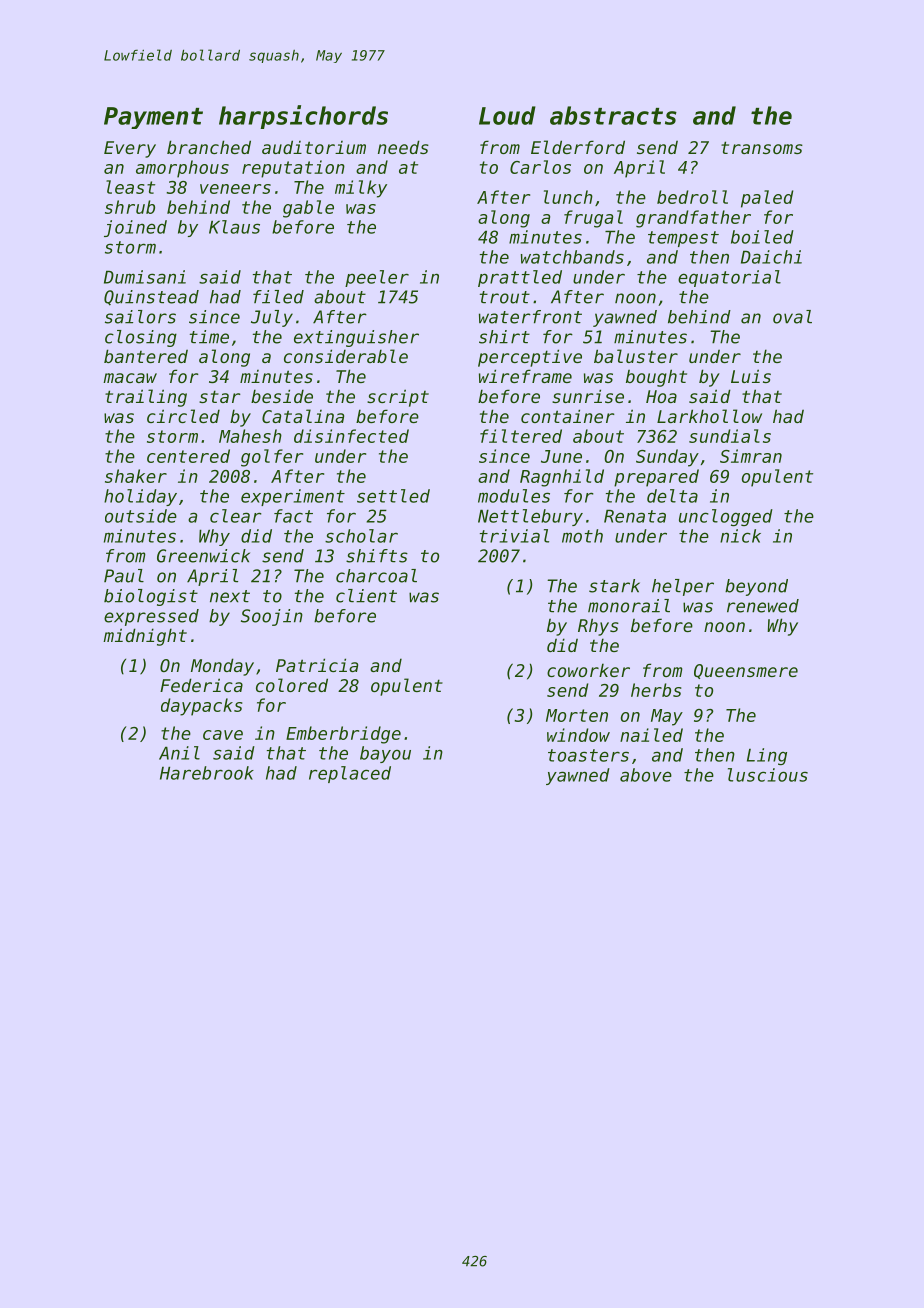 The image size is (924, 1308). Describe the element at coordinates (207, 773) in the document. I see `Harebrook` at that location.
